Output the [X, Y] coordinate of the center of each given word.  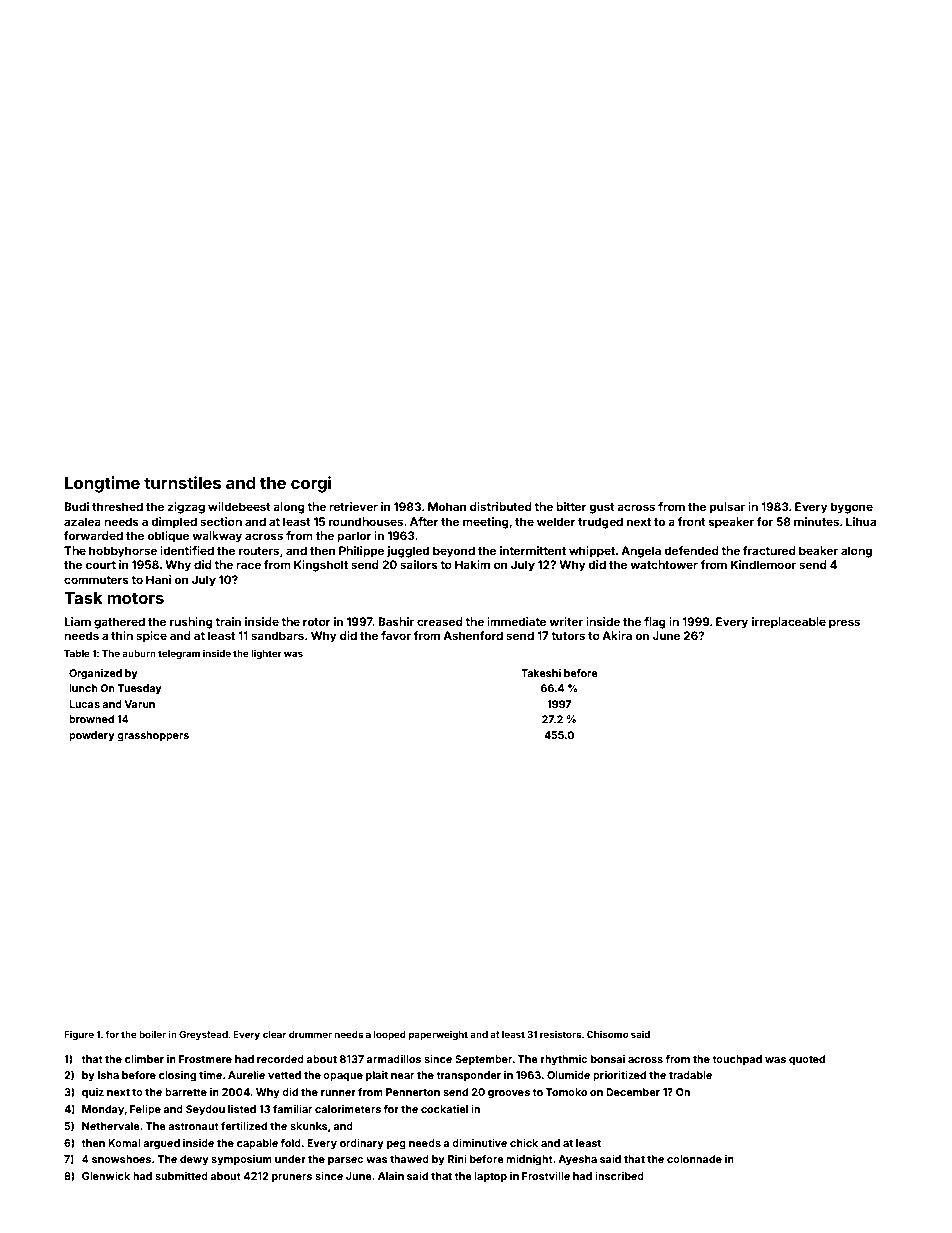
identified [187, 550]
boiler [152, 1034]
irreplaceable [789, 623]
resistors [560, 1034]
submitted [181, 1176]
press [844, 624]
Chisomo [608, 1034]
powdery [92, 736]
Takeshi [541, 673]
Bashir [396, 621]
